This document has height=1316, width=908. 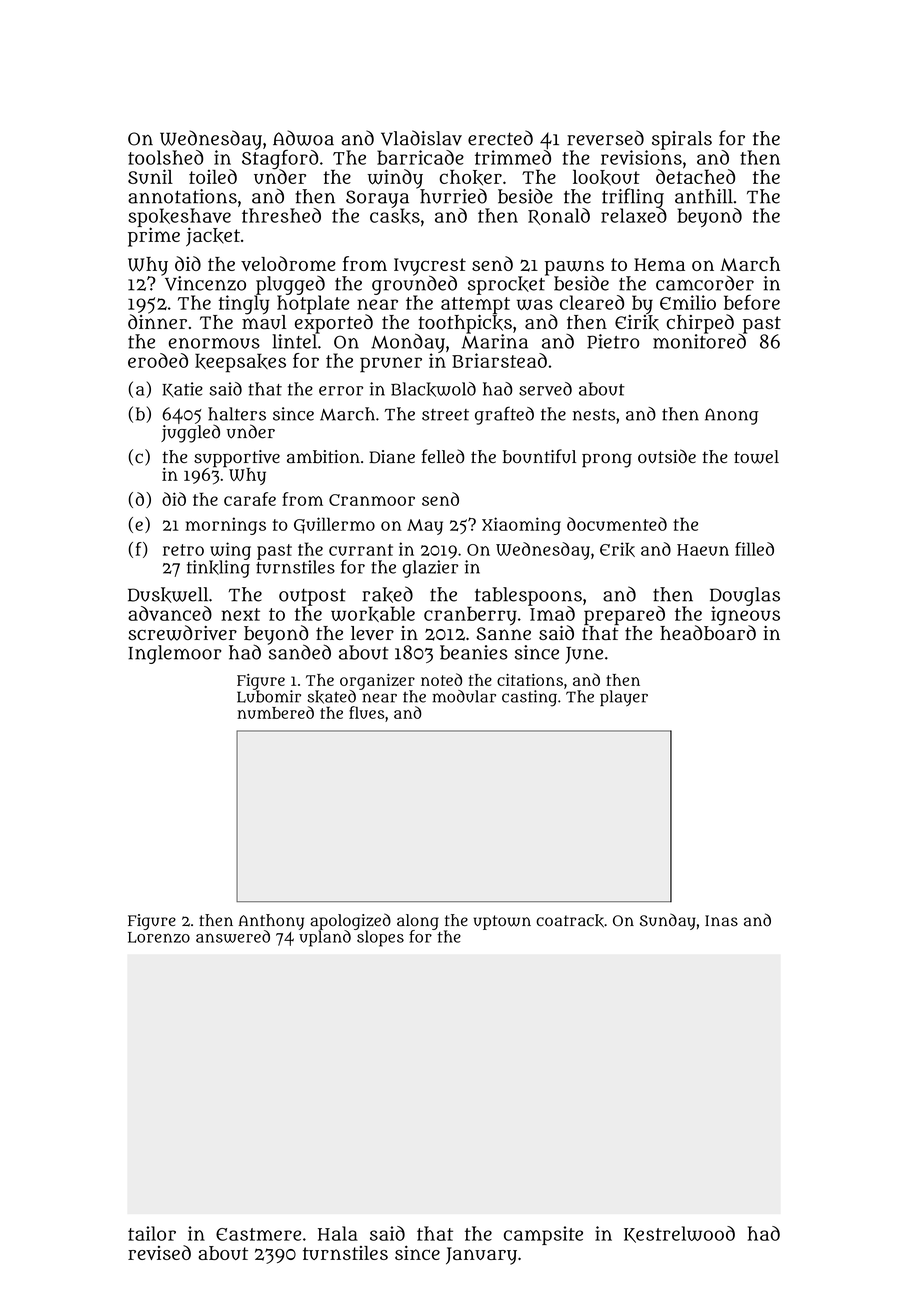 What do you see at coordinates (641, 157) in the document?
I see `revisions` at bounding box center [641, 157].
